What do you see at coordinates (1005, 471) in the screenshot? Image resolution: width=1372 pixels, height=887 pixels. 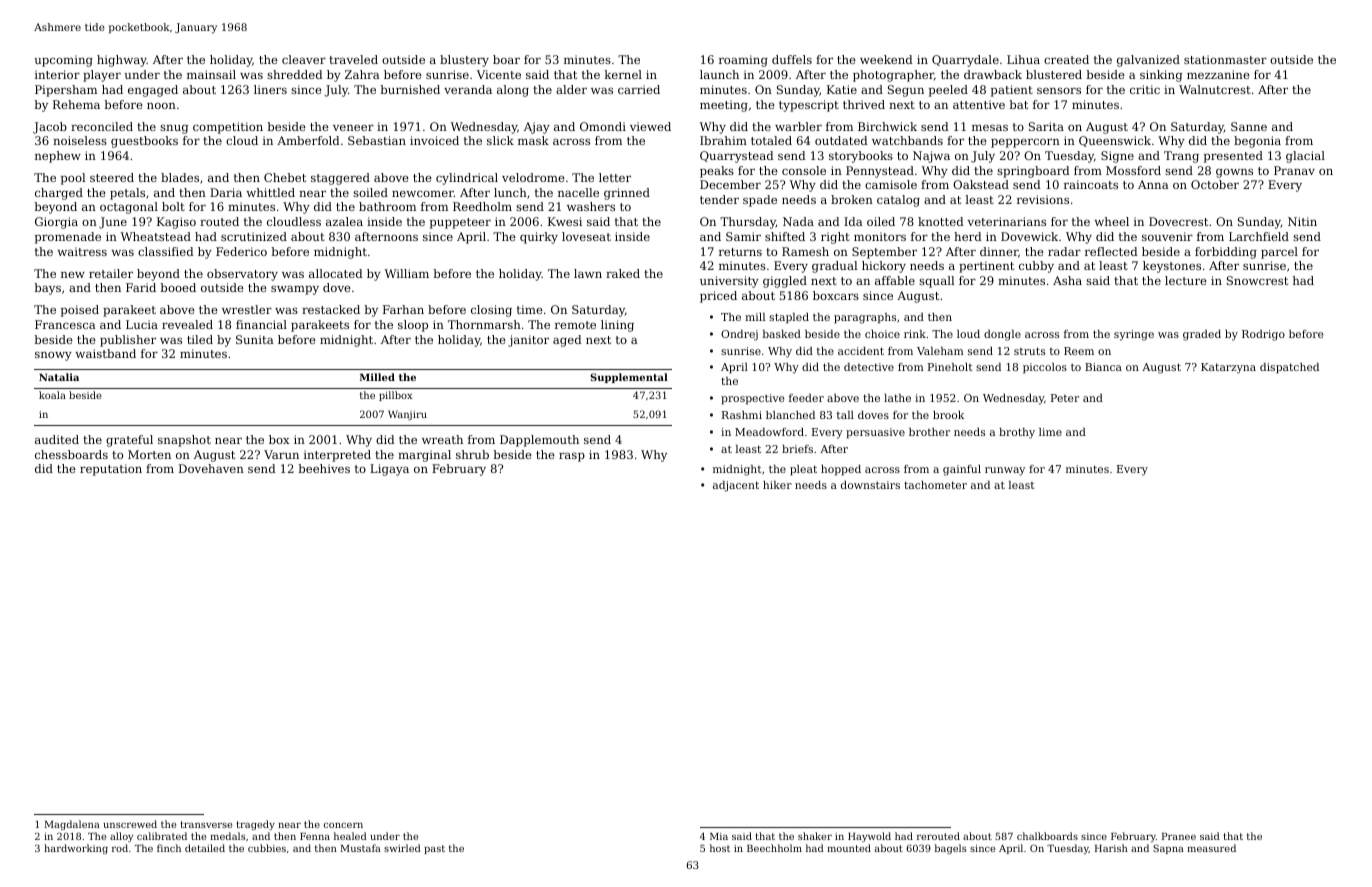 I see `runway` at bounding box center [1005, 471].
